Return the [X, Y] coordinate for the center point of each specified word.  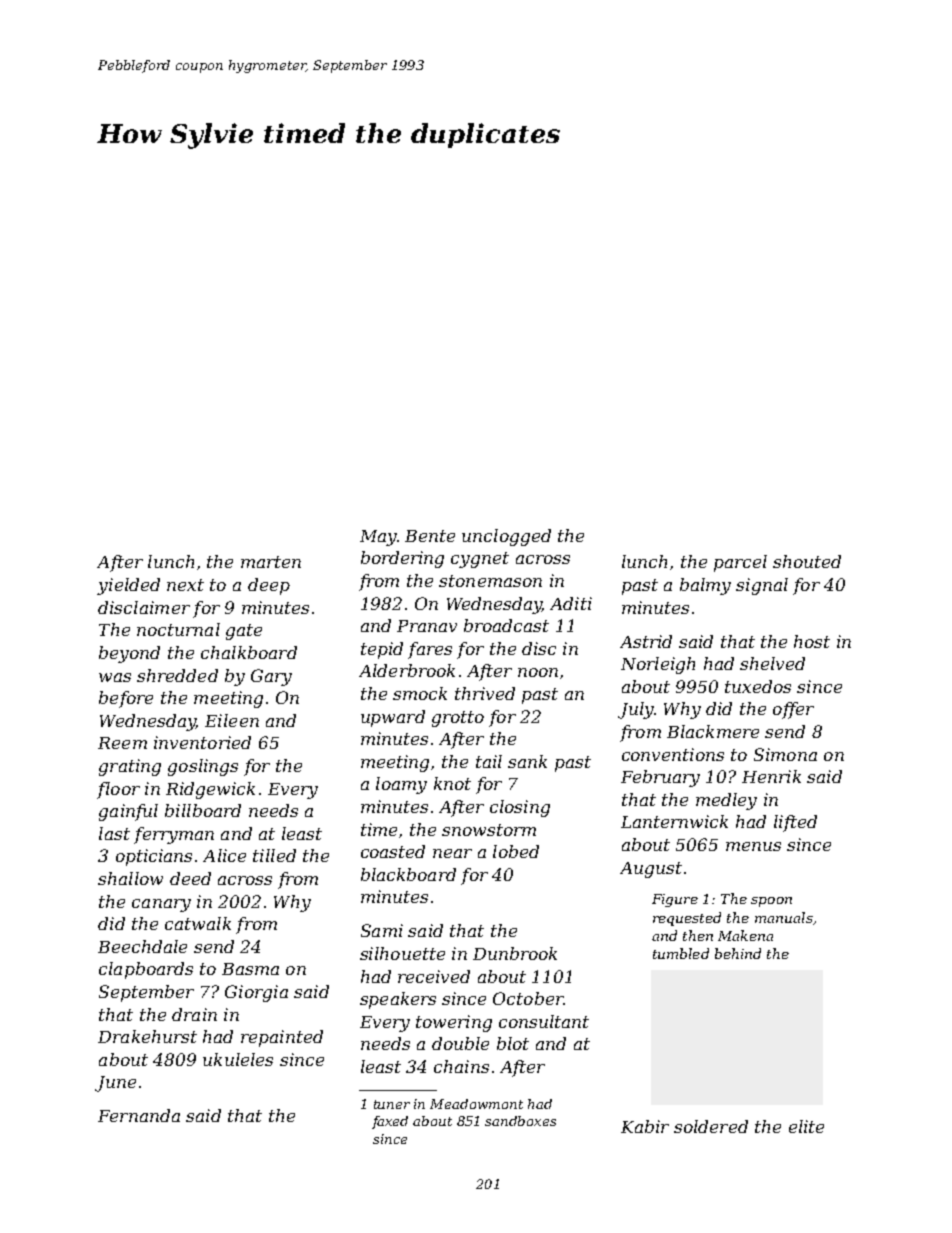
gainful [128, 812]
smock [420, 693]
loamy [401, 785]
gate [244, 632]
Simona [785, 754]
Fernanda [139, 1115]
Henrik [771, 776]
